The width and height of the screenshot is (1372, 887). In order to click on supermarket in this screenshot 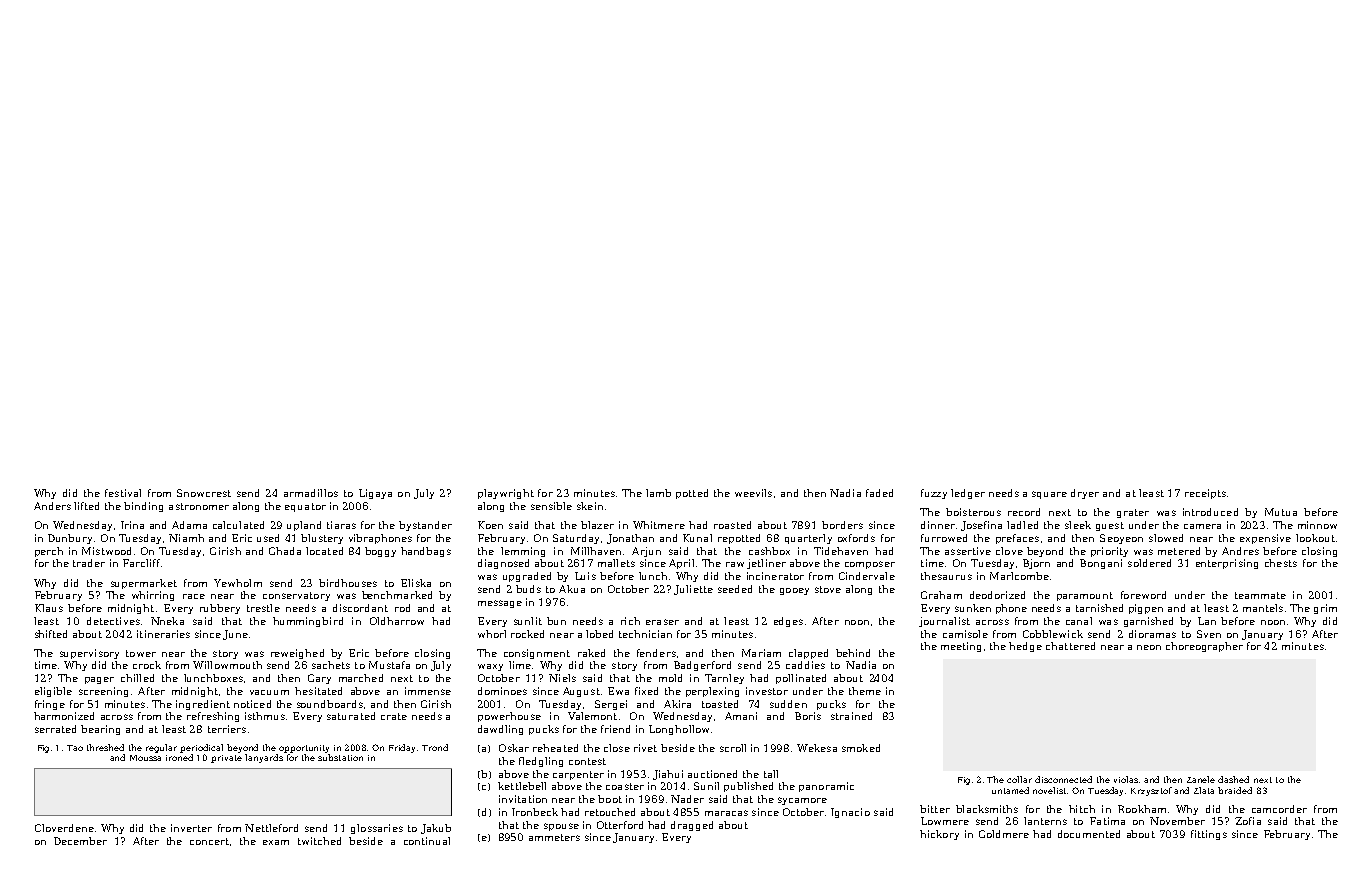, I will do `click(144, 584)`.
